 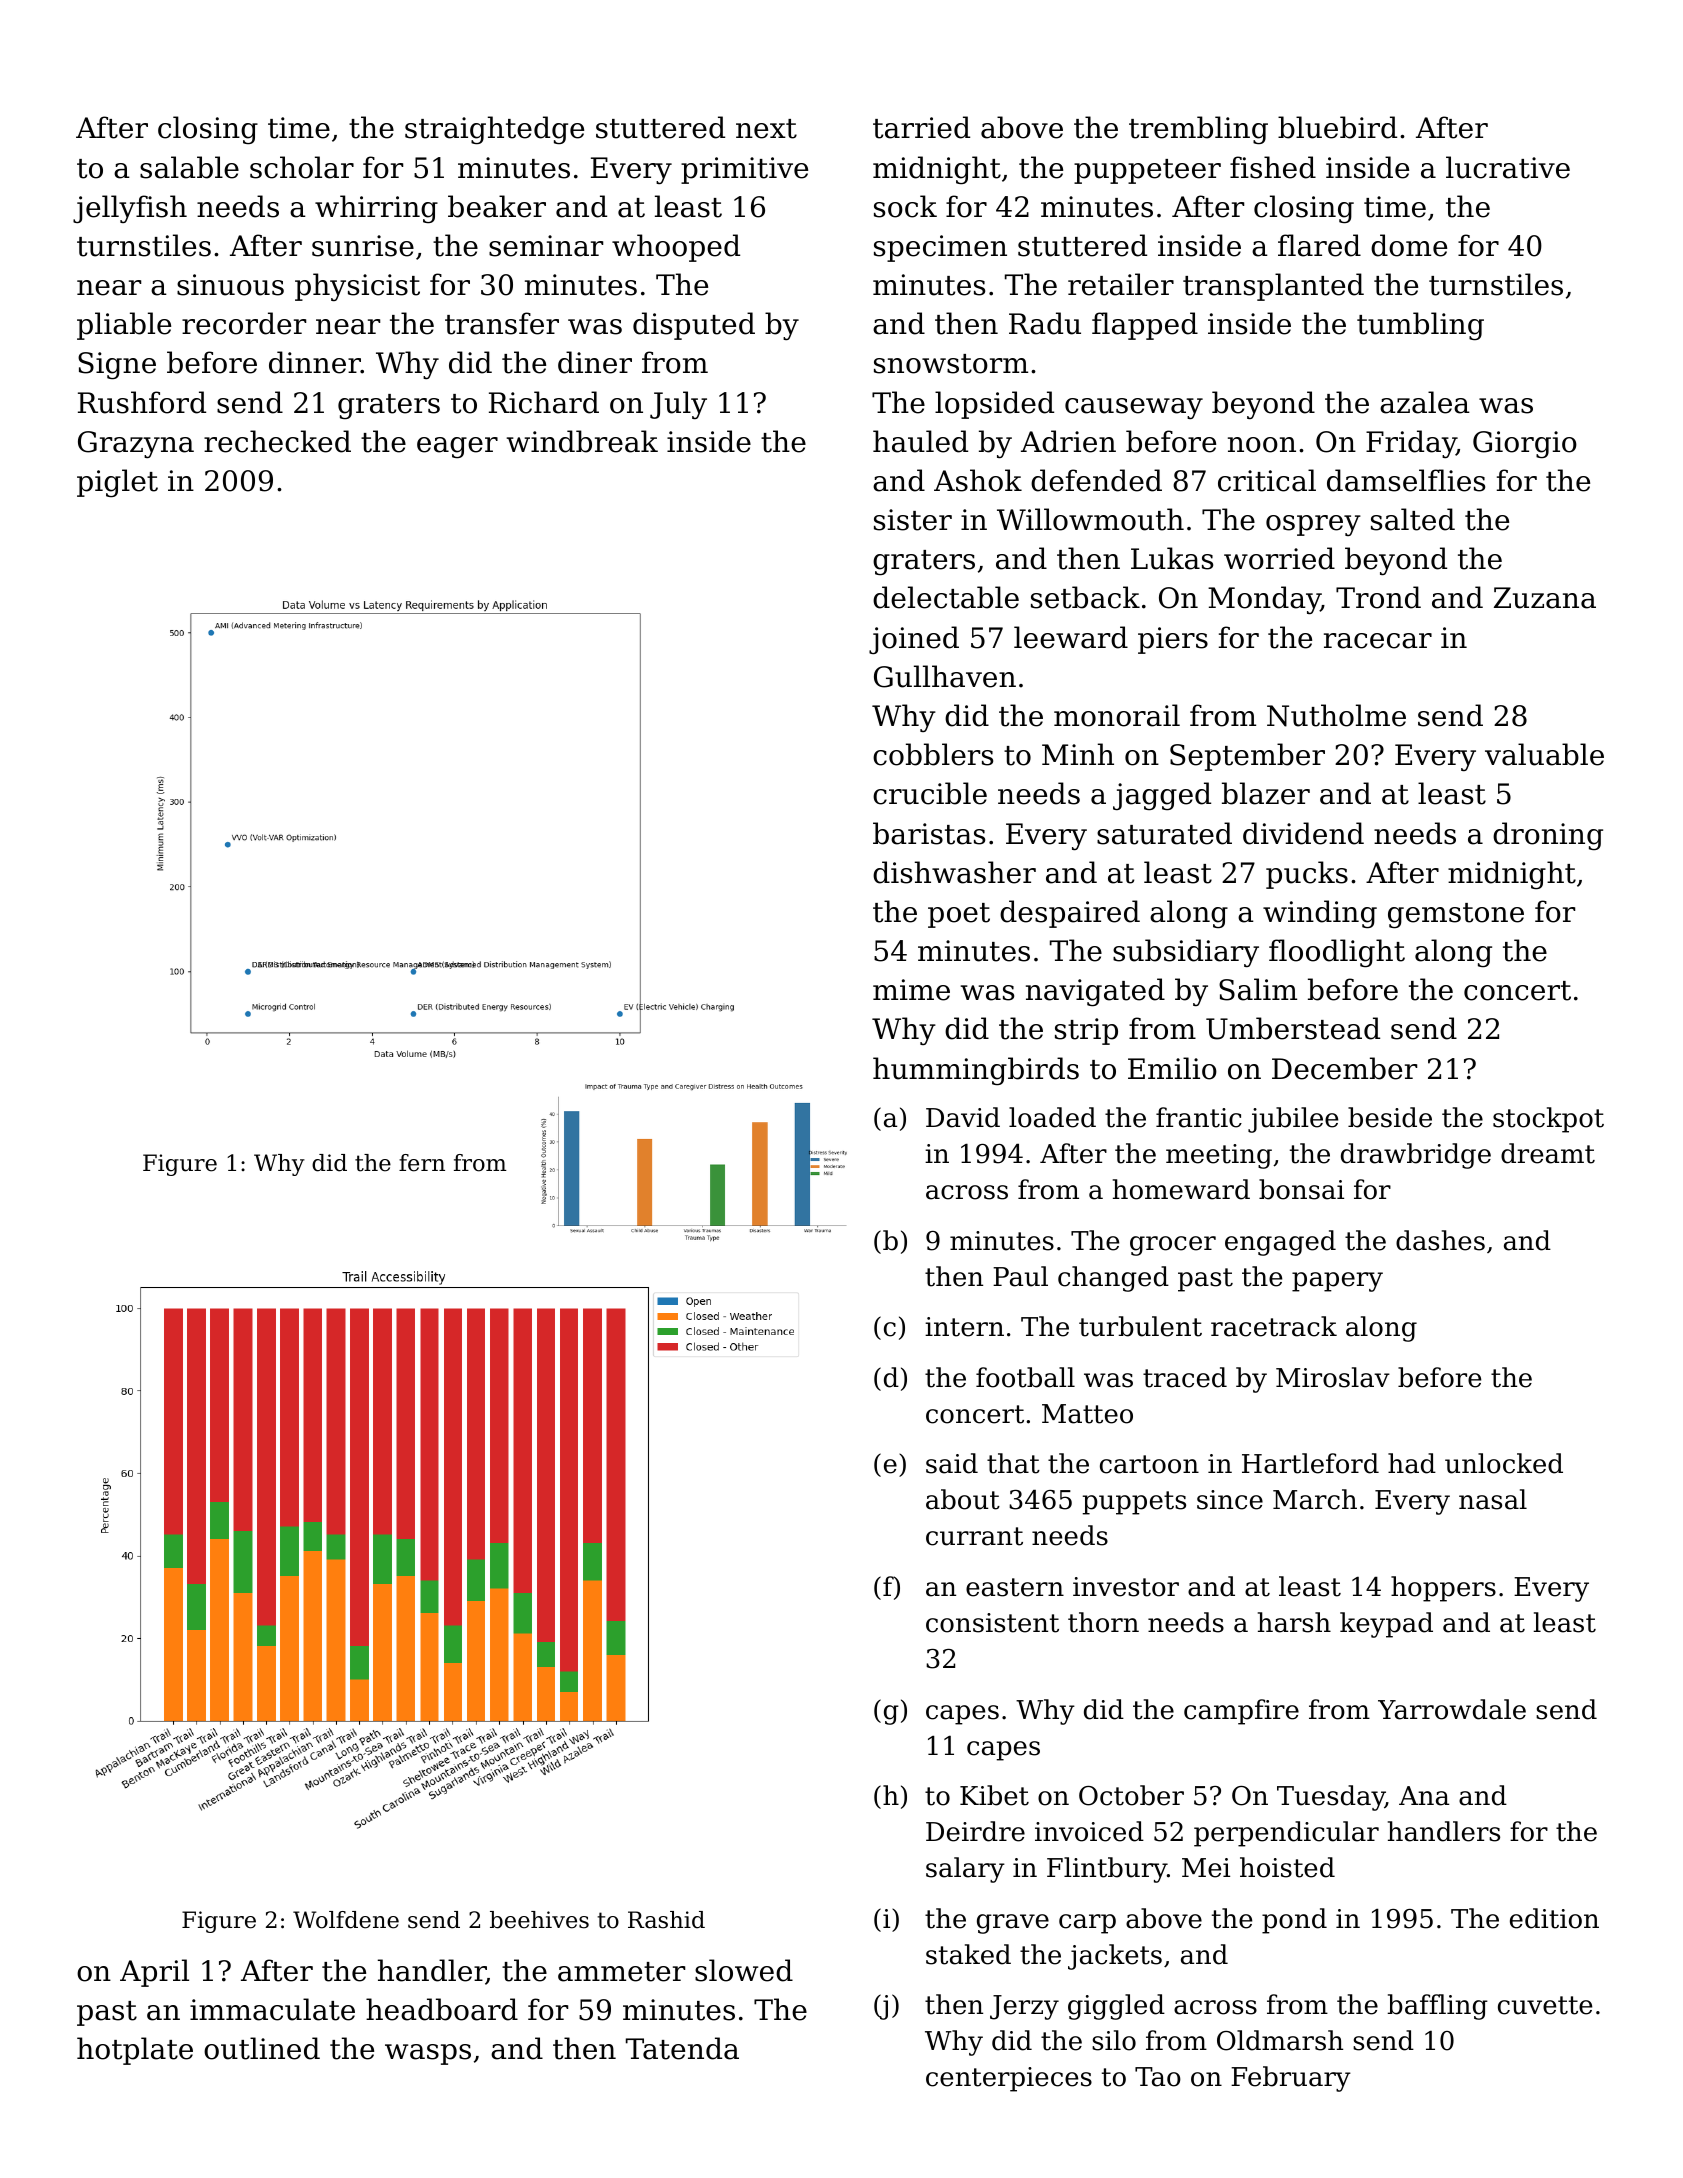 What do you see at coordinates (952, 1463) in the screenshot?
I see `said` at bounding box center [952, 1463].
